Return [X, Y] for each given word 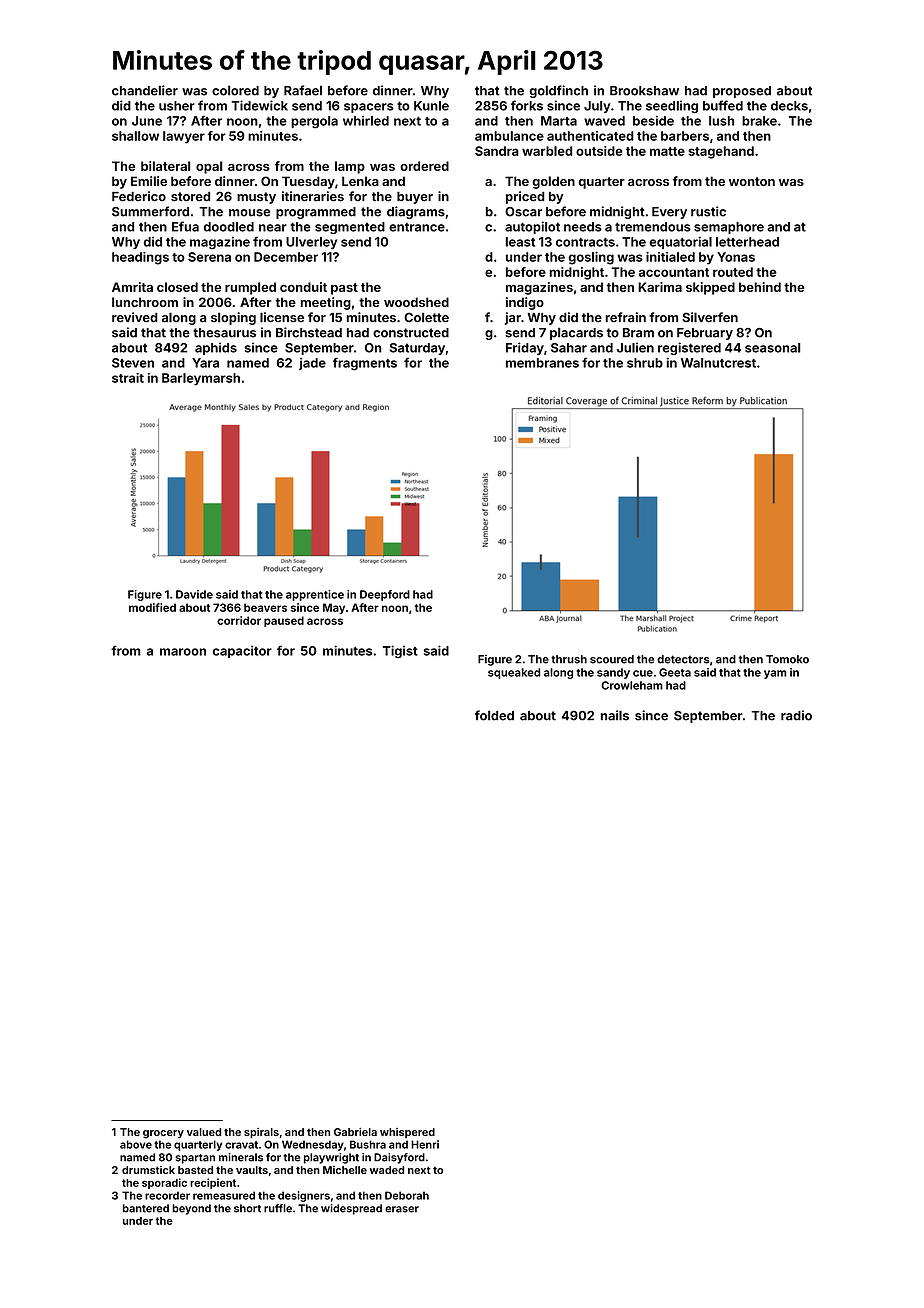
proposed [742, 92]
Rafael [303, 90]
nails [615, 715]
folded [494, 715]
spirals [261, 1133]
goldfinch [558, 91]
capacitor [242, 651]
